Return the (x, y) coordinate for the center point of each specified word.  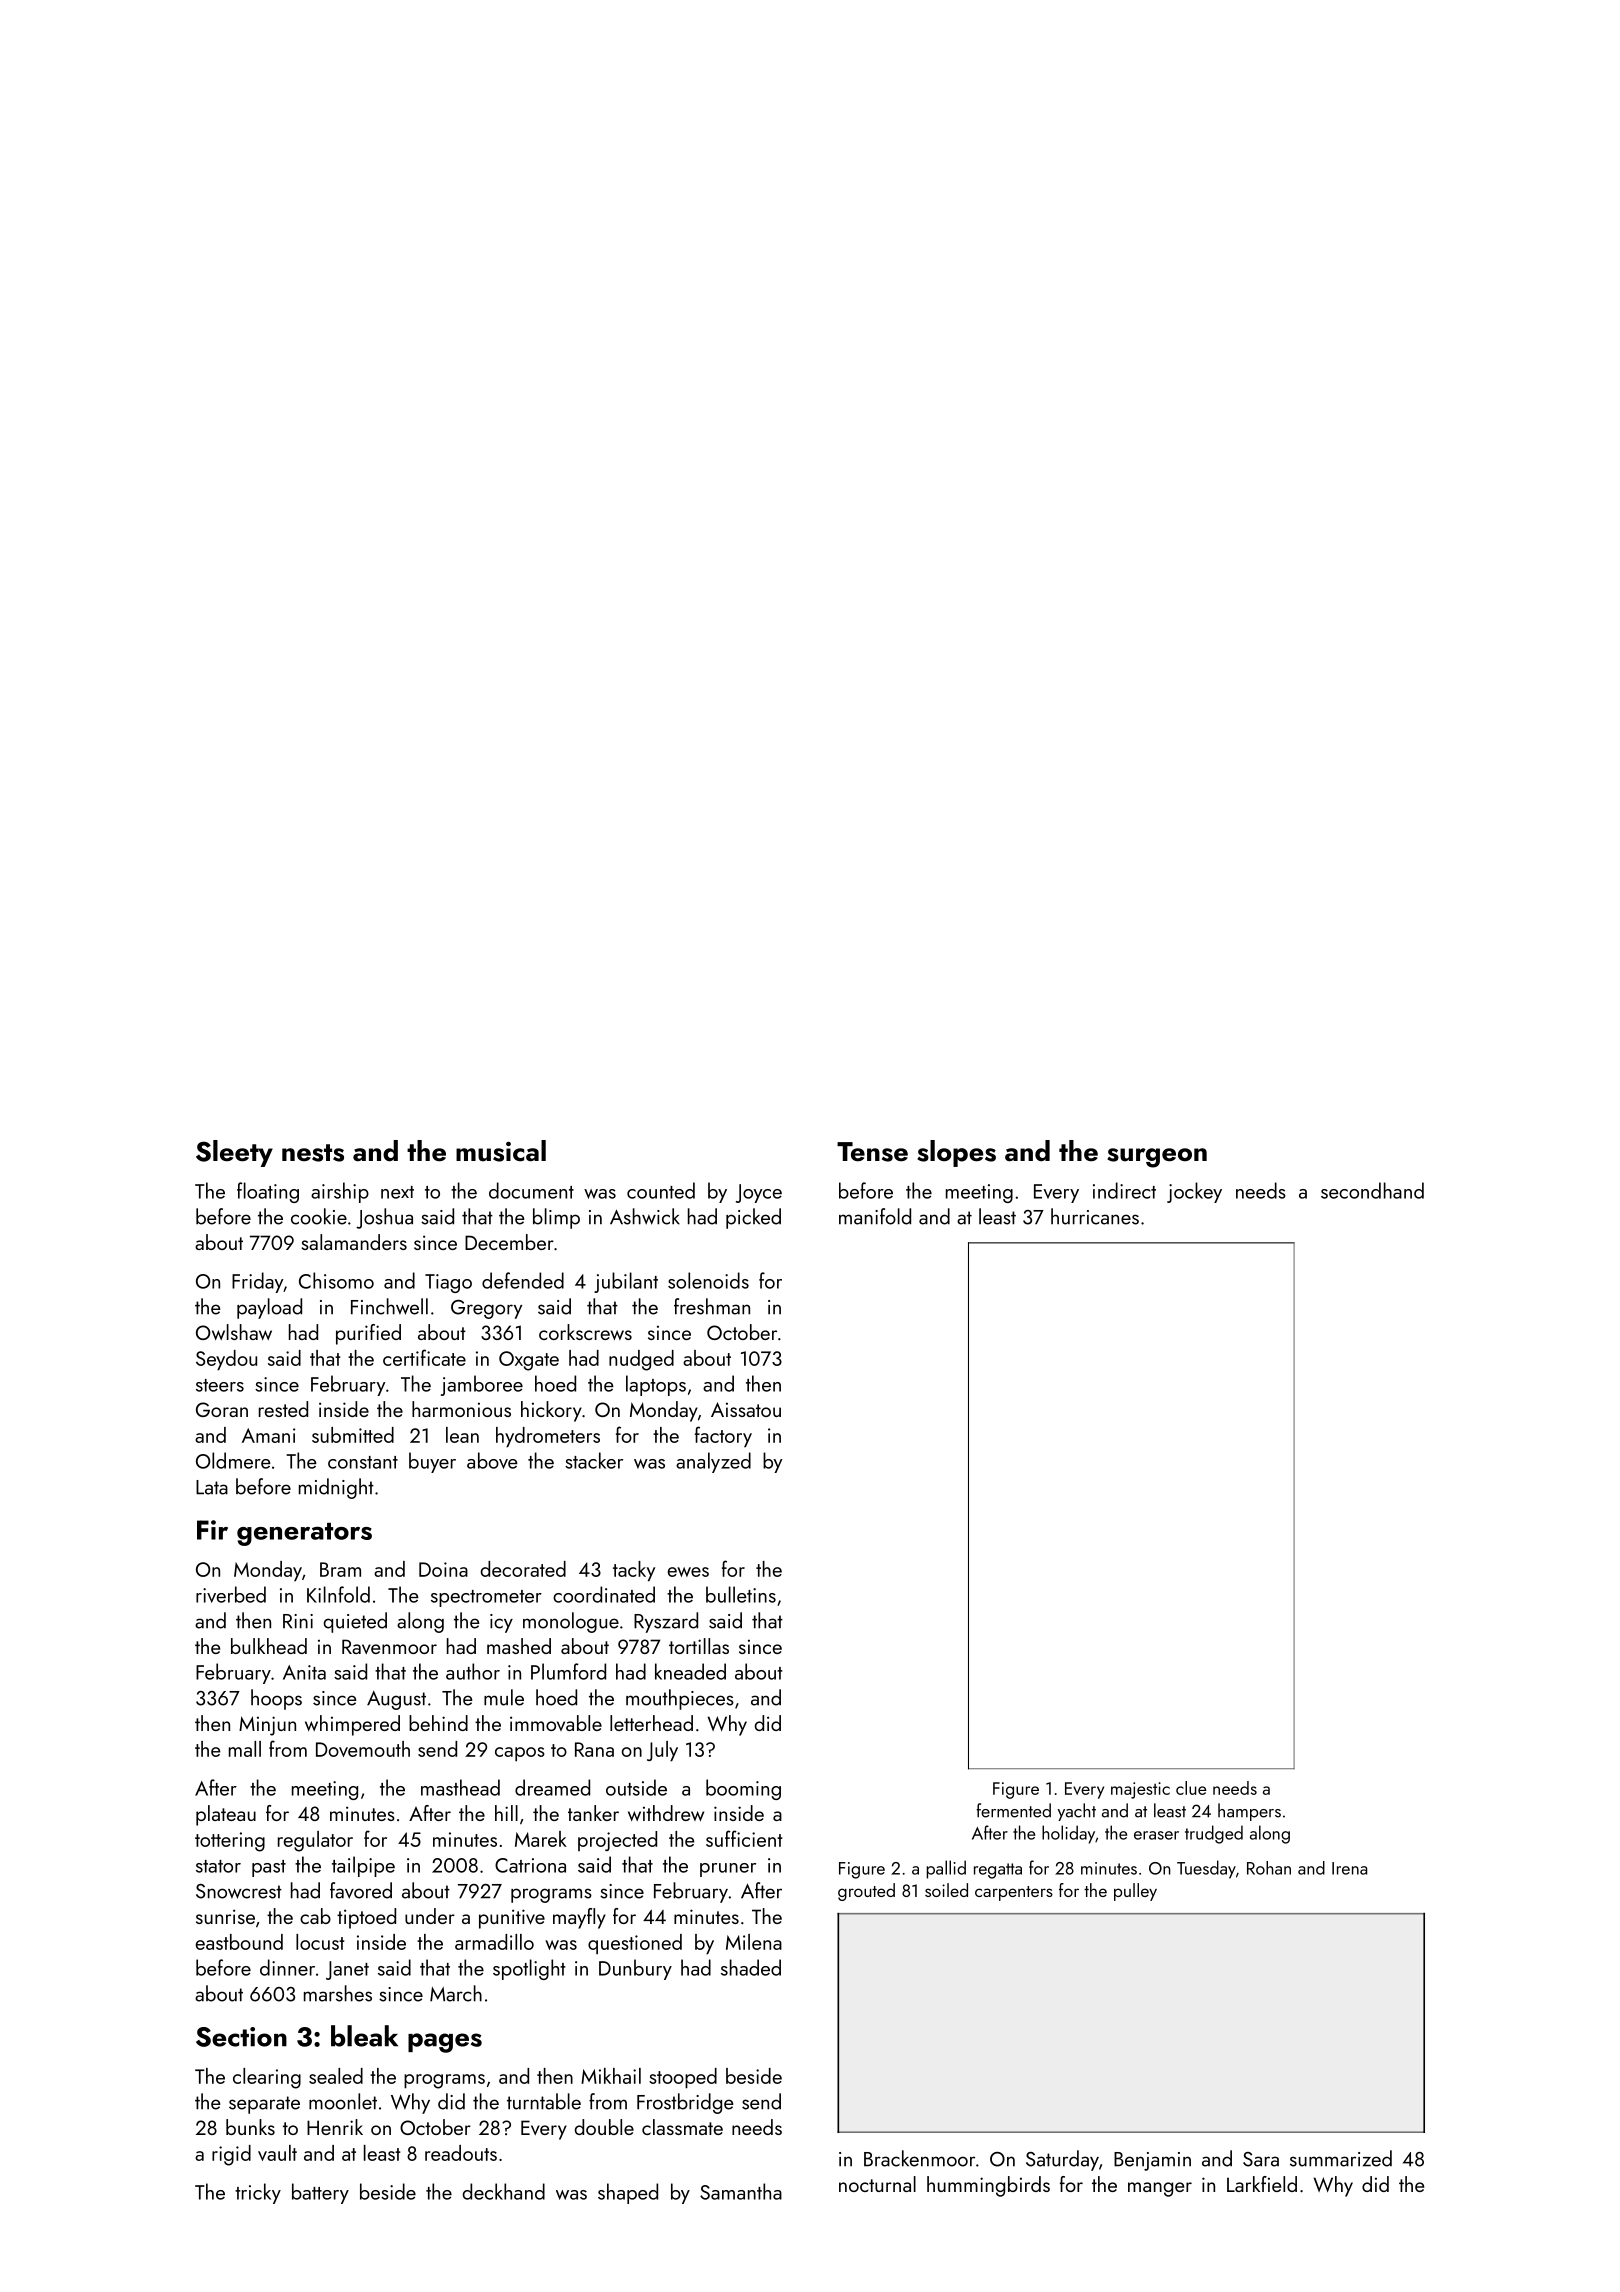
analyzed (713, 1462)
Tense (872, 1152)
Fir (212, 1530)
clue (1191, 1788)
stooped (683, 2078)
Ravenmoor (389, 1646)
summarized (1341, 2158)
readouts (461, 2153)
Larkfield (1262, 2184)
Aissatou (746, 1409)
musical (501, 1151)
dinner (287, 1967)
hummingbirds (988, 2186)
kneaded (690, 1671)
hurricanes (1095, 1216)
